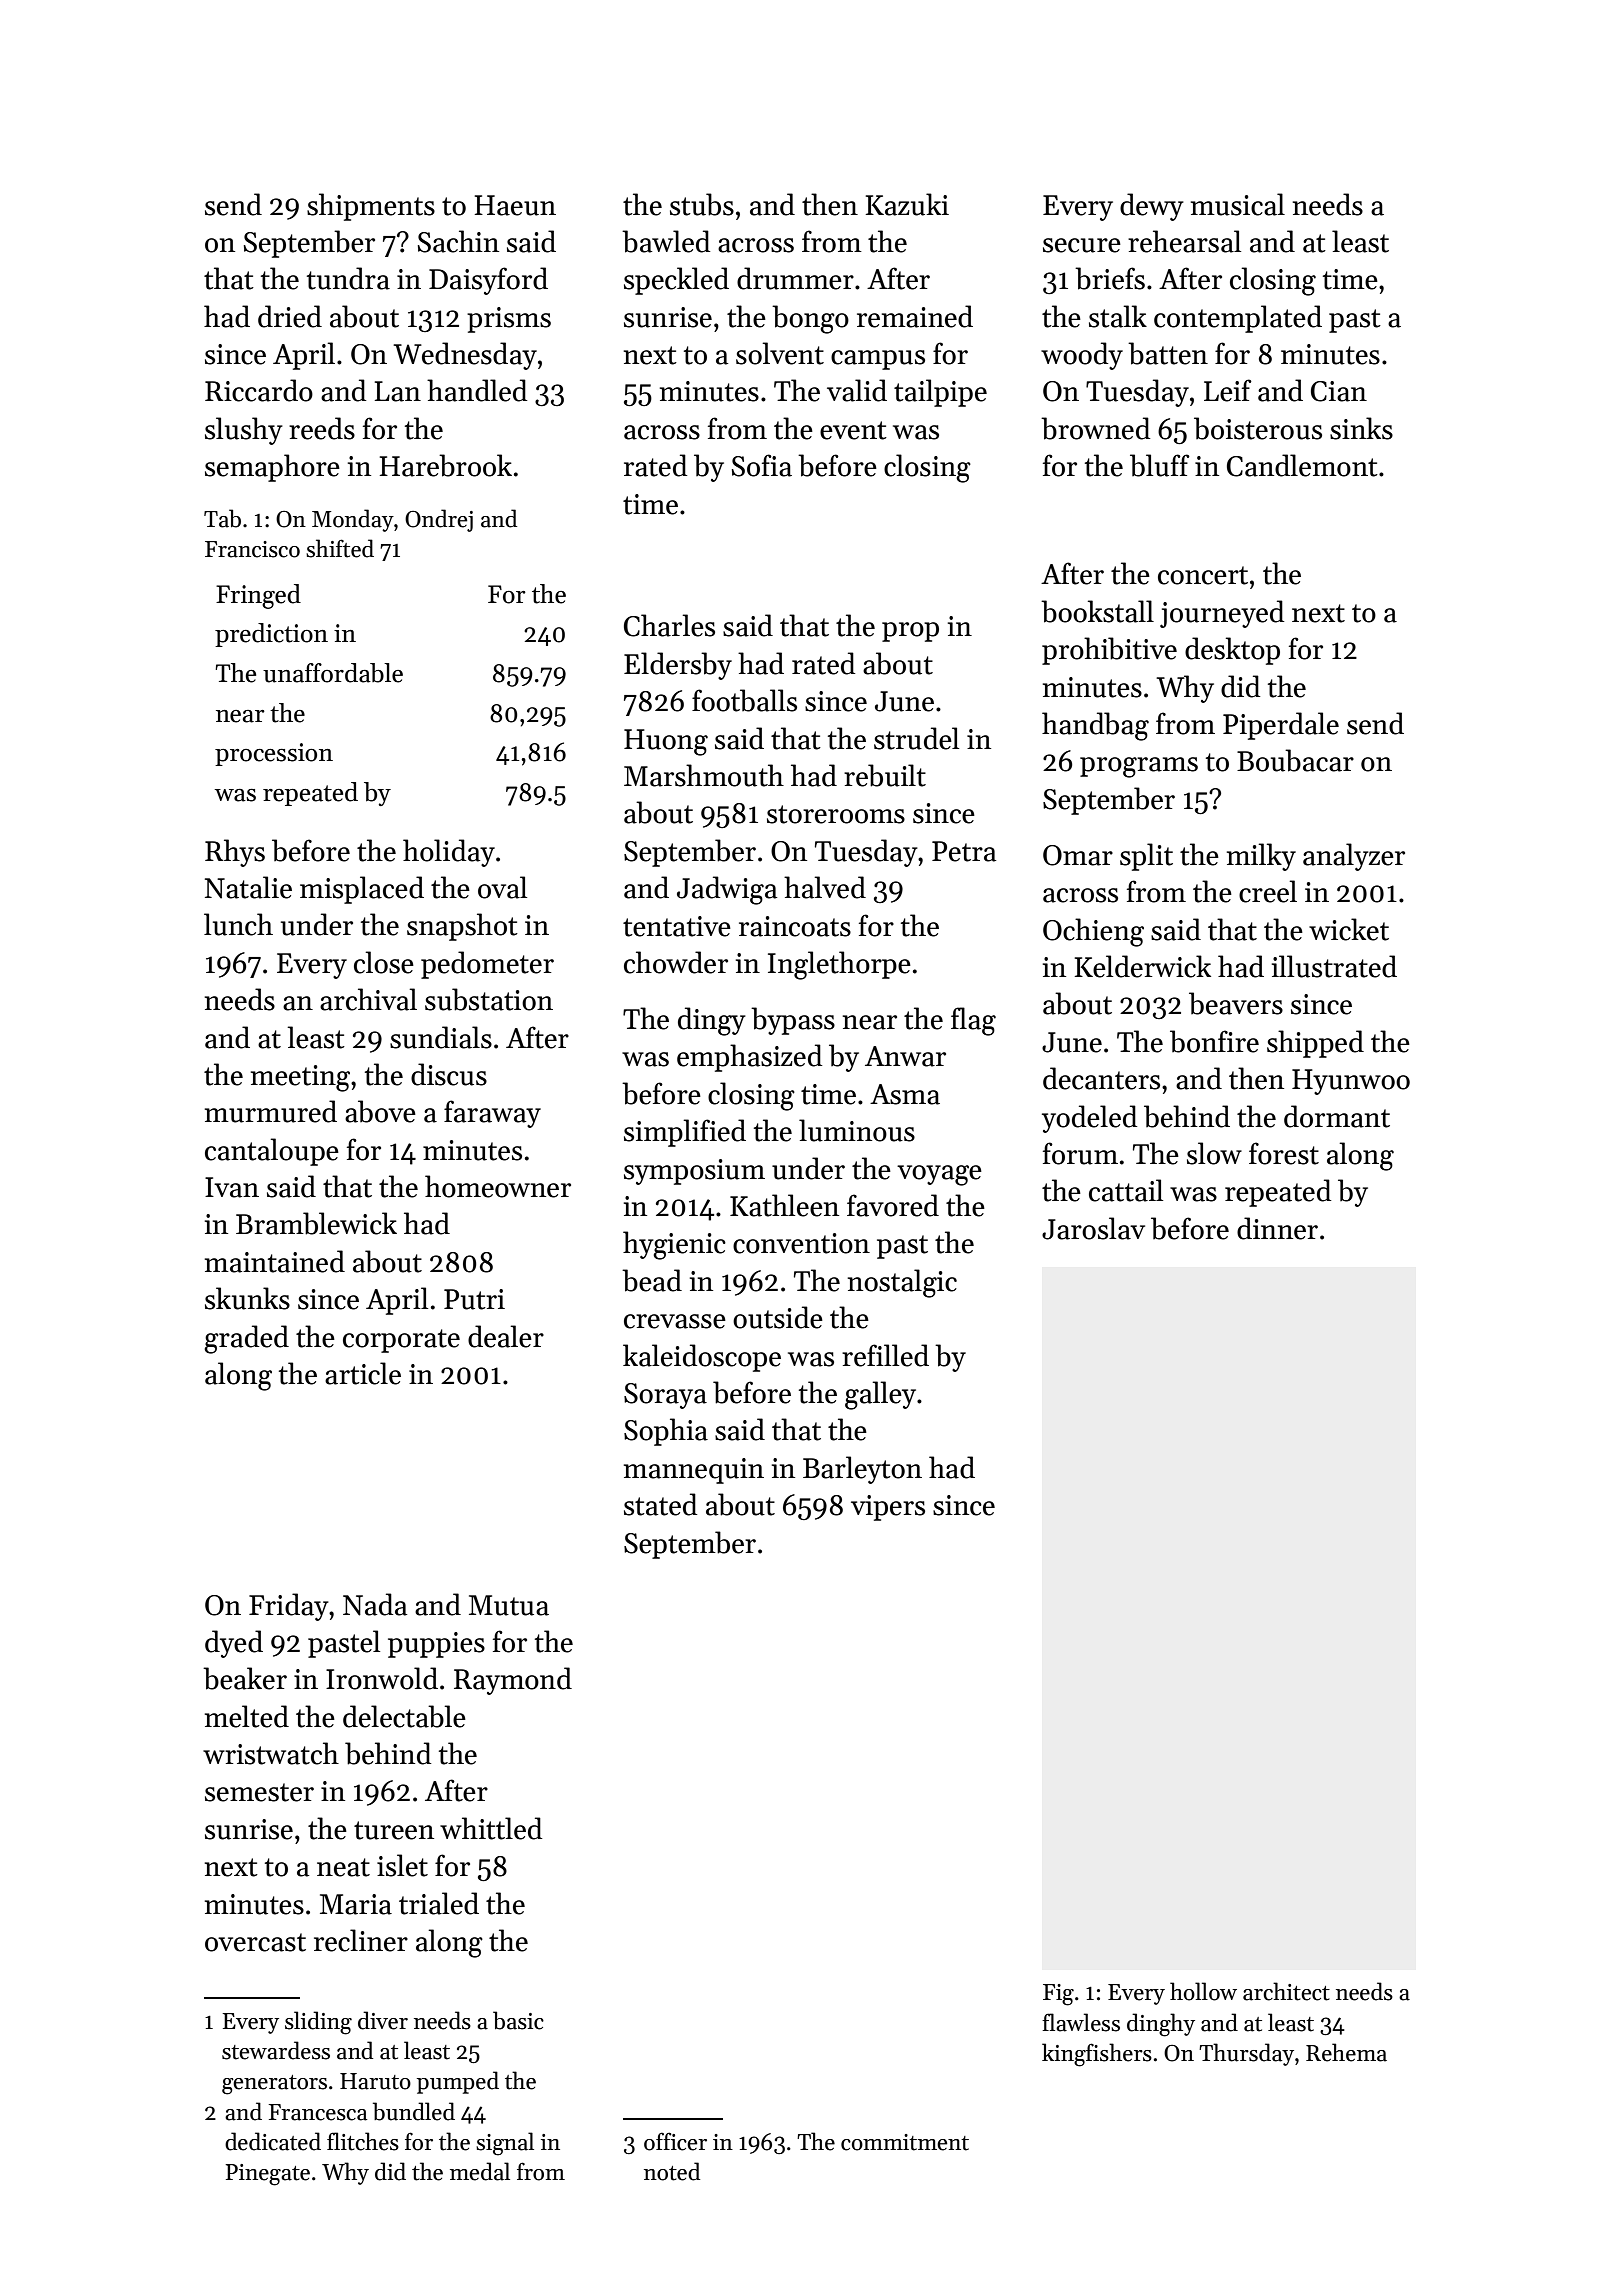  What do you see at coordinates (660, 1504) in the page?
I see `stated` at bounding box center [660, 1504].
